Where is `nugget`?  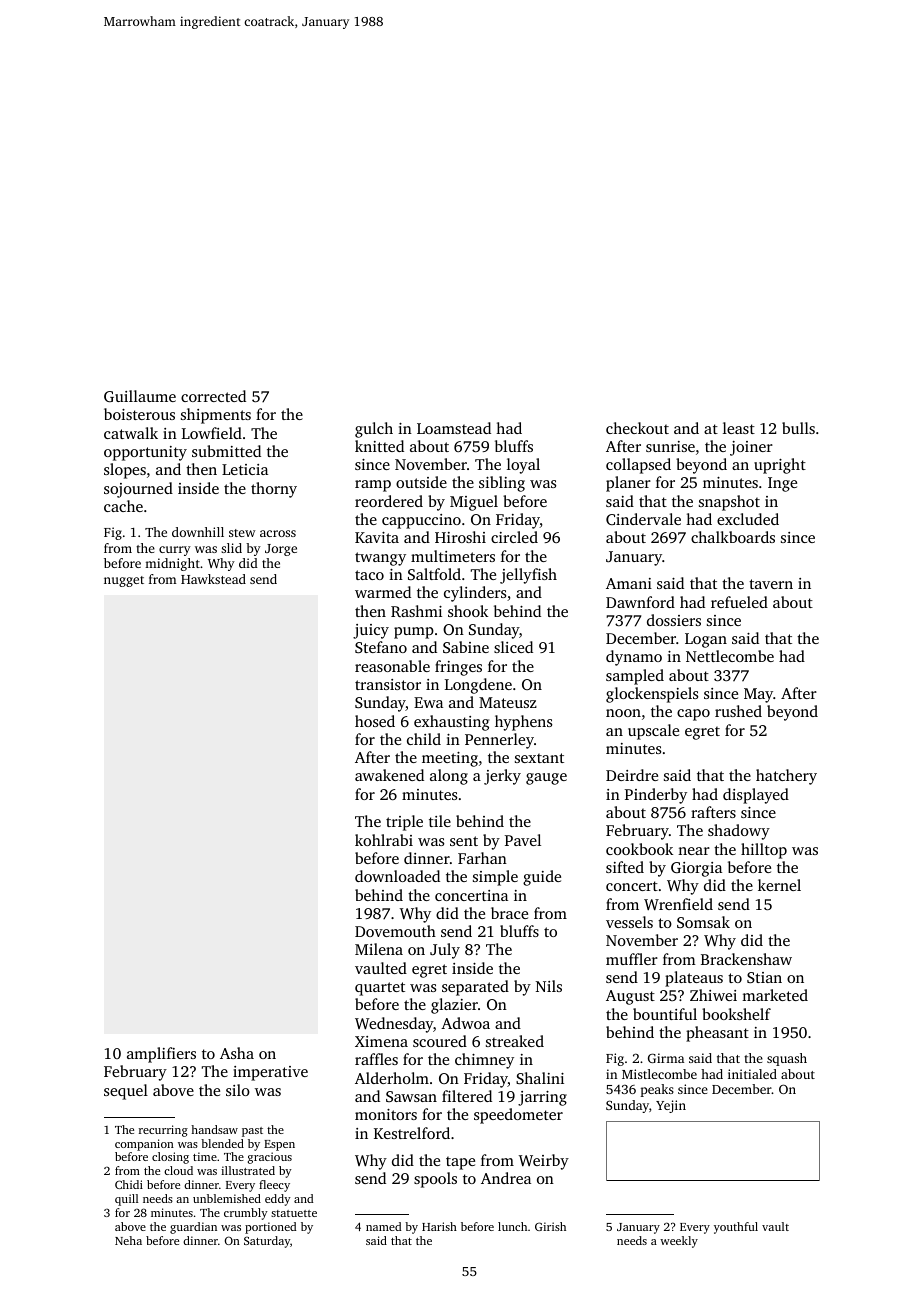
nugget is located at coordinates (124, 581).
